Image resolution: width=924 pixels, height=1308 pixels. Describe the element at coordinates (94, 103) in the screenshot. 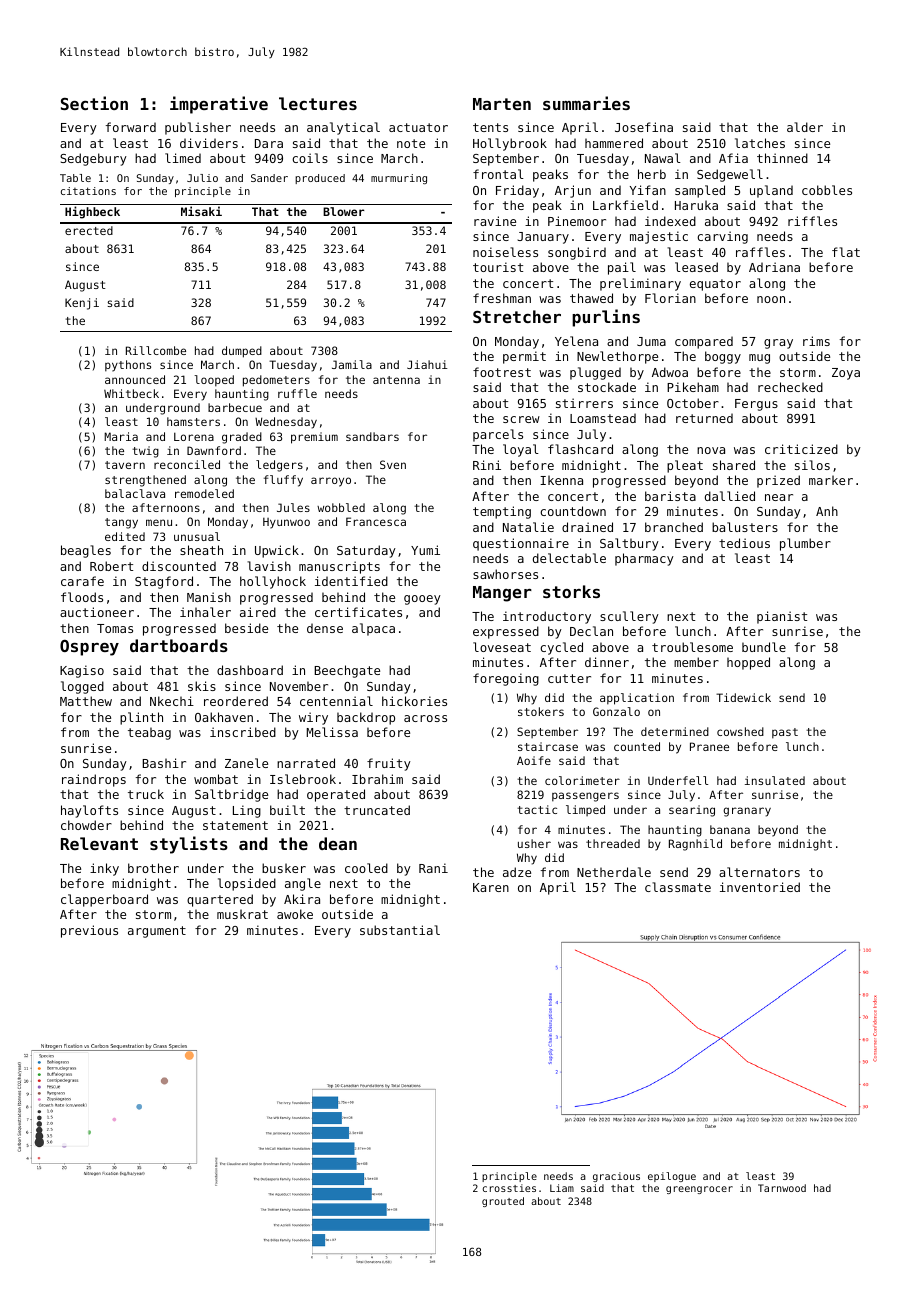

I see `Section` at that location.
